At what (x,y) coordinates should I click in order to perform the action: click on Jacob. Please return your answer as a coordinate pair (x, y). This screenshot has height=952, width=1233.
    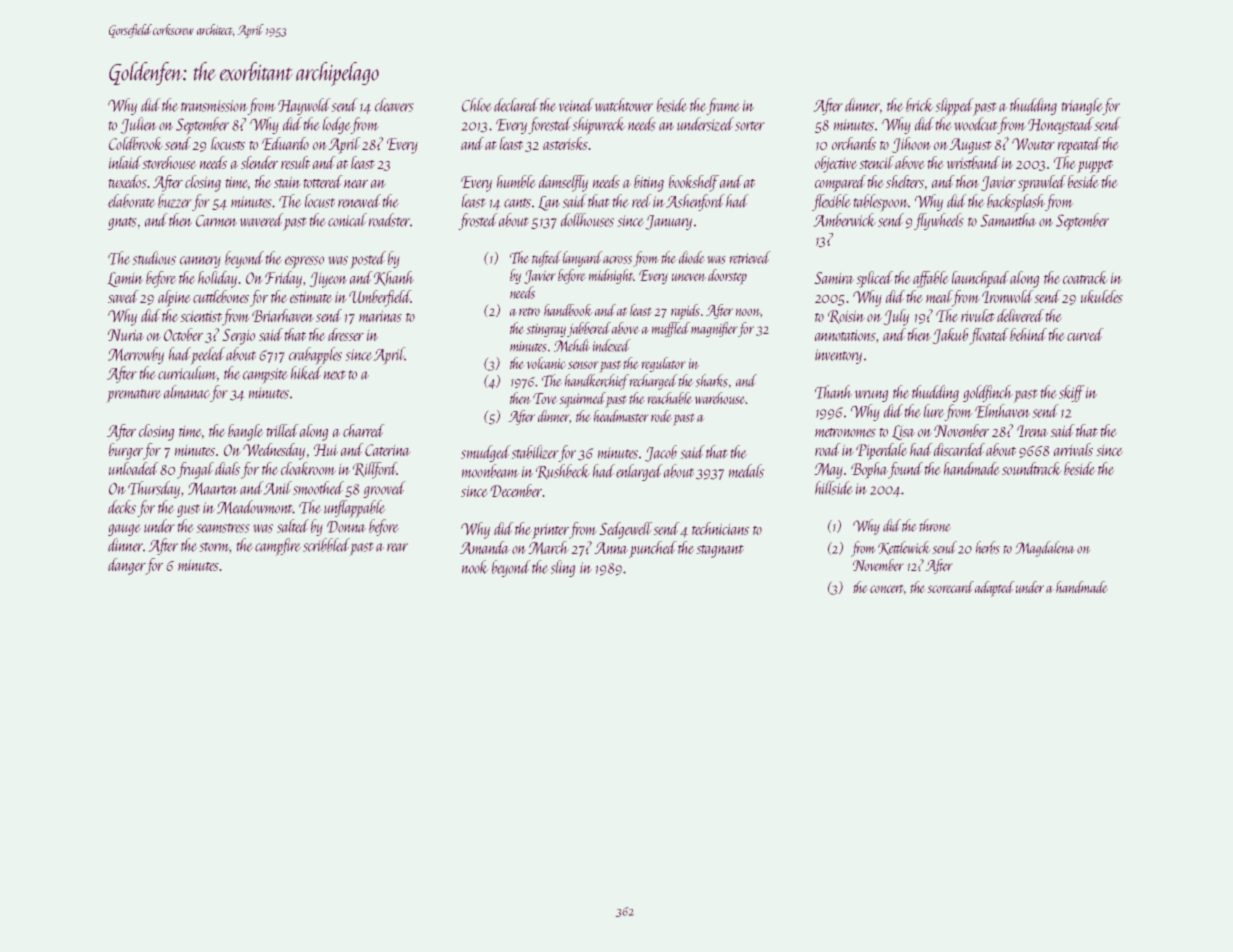
    Looking at the image, I should click on (661, 453).
